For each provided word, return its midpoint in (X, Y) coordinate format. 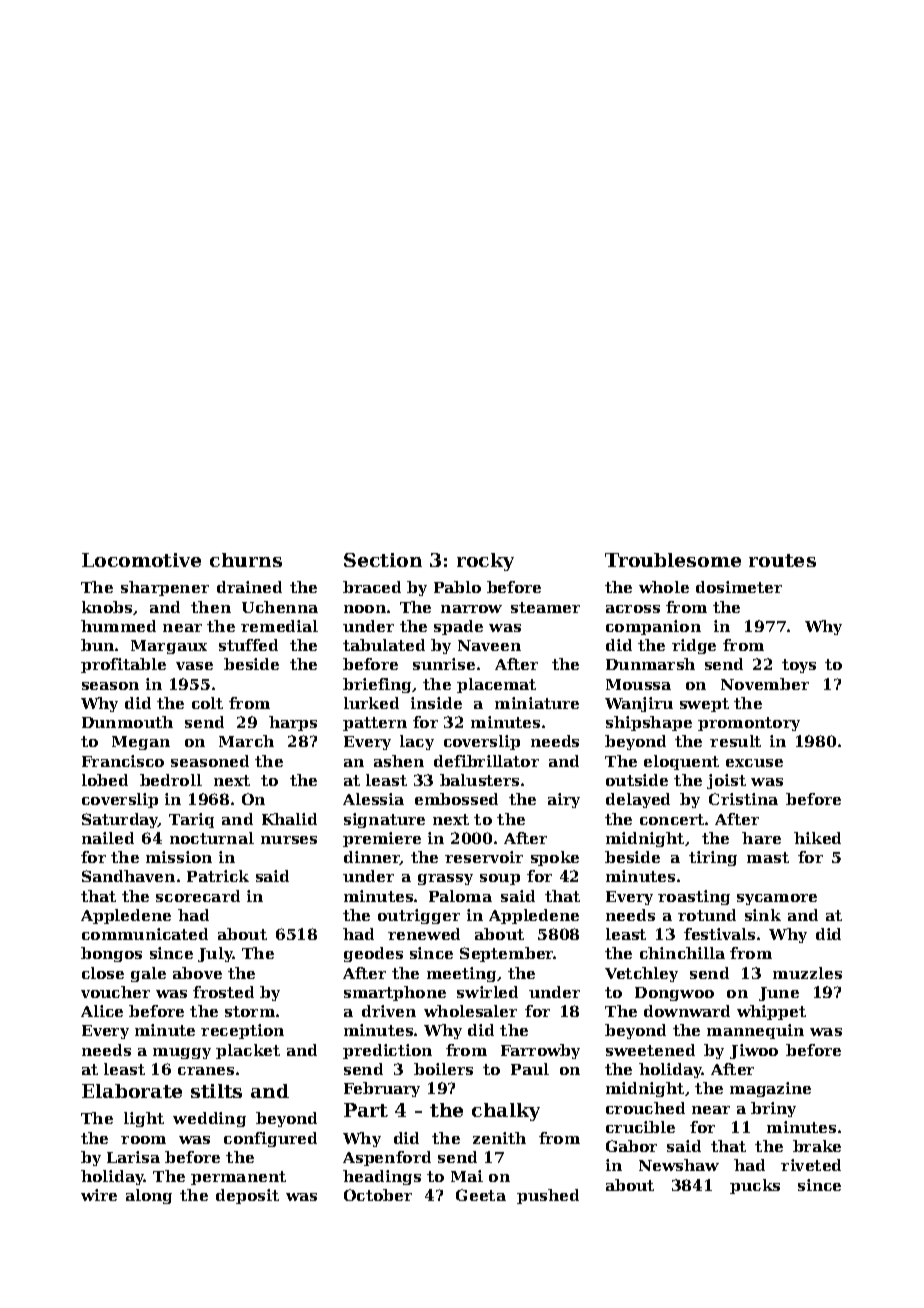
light (144, 1119)
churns (246, 560)
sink (763, 915)
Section (383, 560)
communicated (145, 934)
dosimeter (739, 587)
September (507, 954)
